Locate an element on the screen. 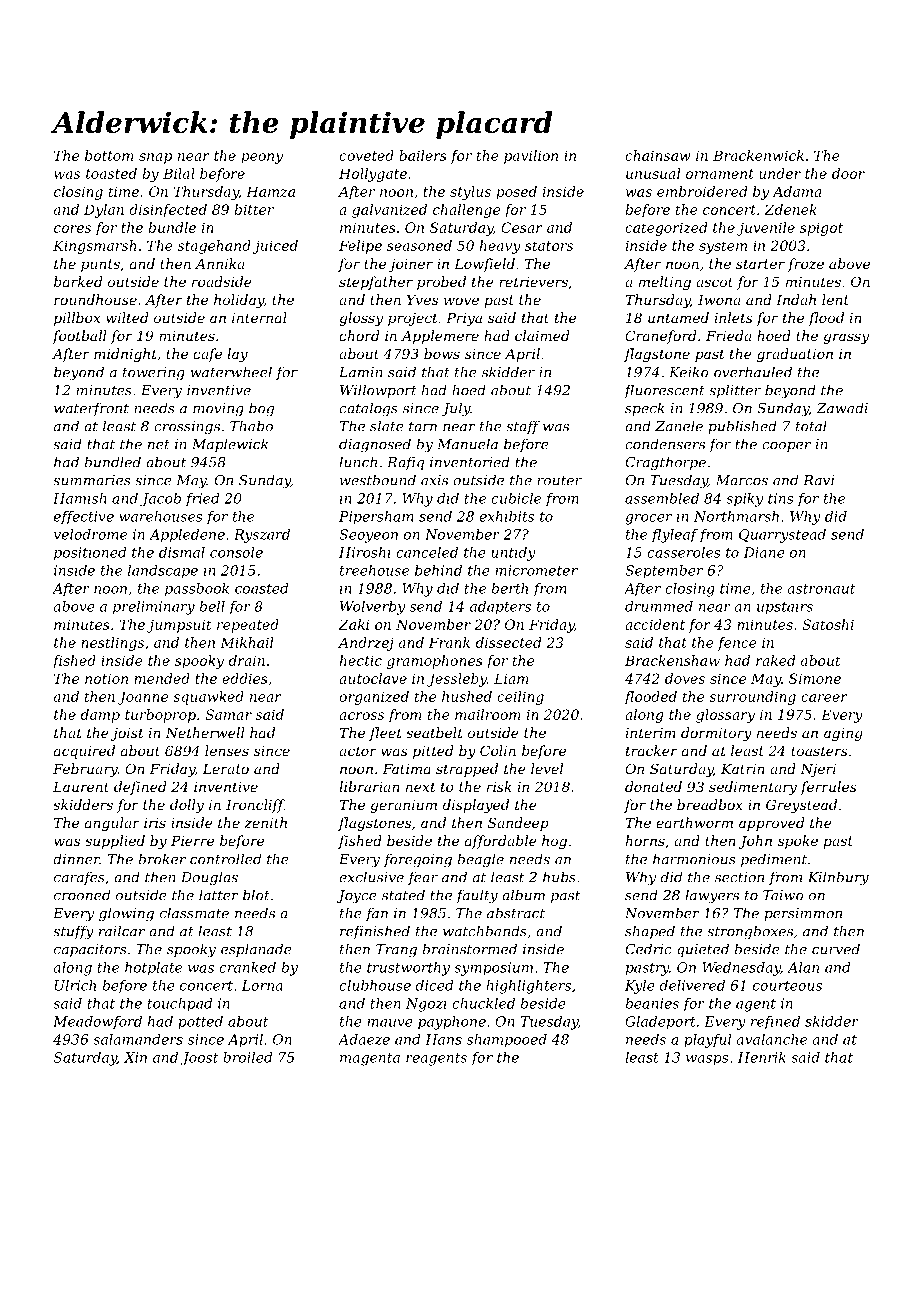 Image resolution: width=924 pixels, height=1308 pixels. Gladeport is located at coordinates (660, 1023).
